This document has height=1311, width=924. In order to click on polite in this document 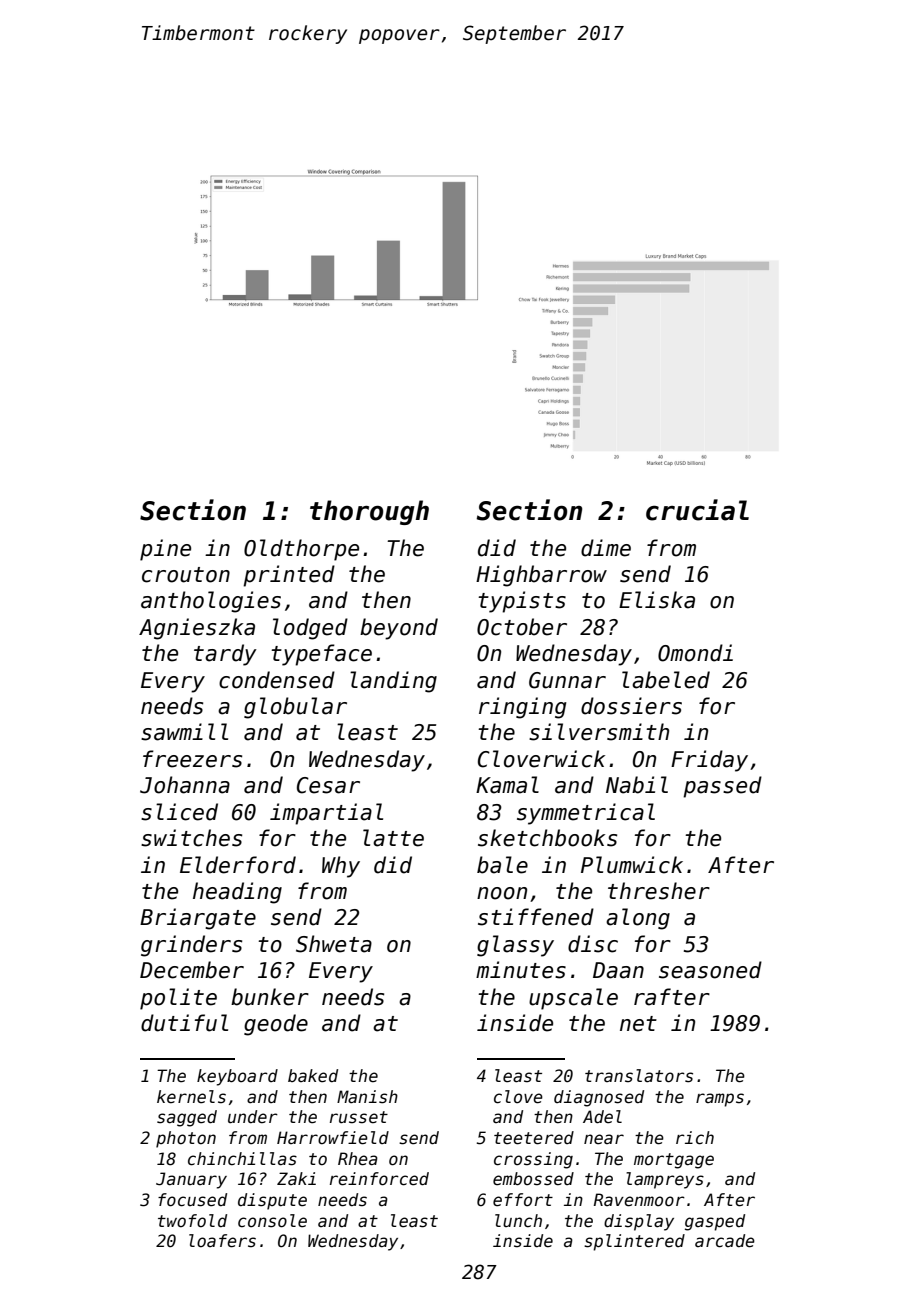, I will do `click(178, 999)`.
